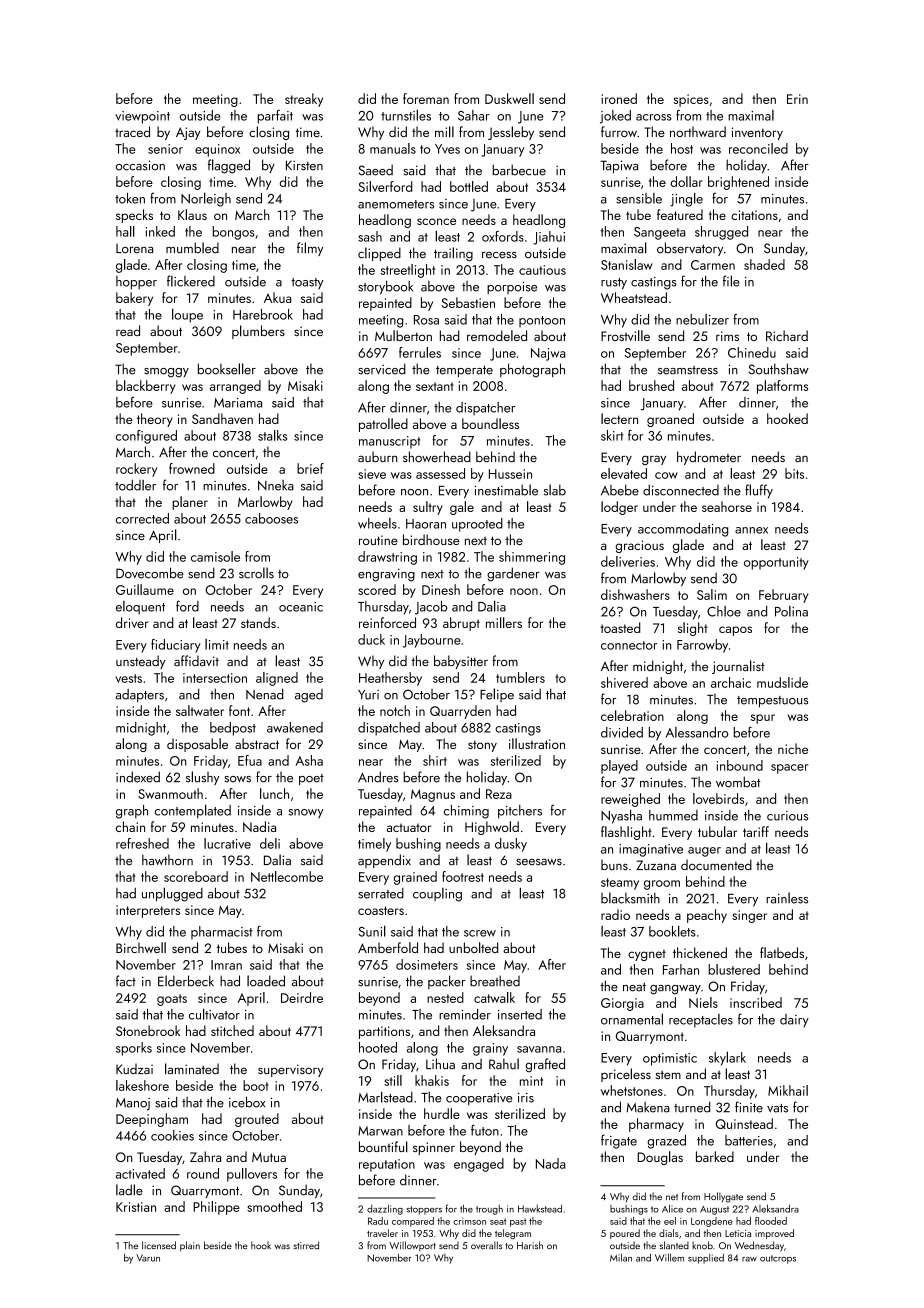  Describe the element at coordinates (777, 1108) in the document. I see `vats` at that location.
